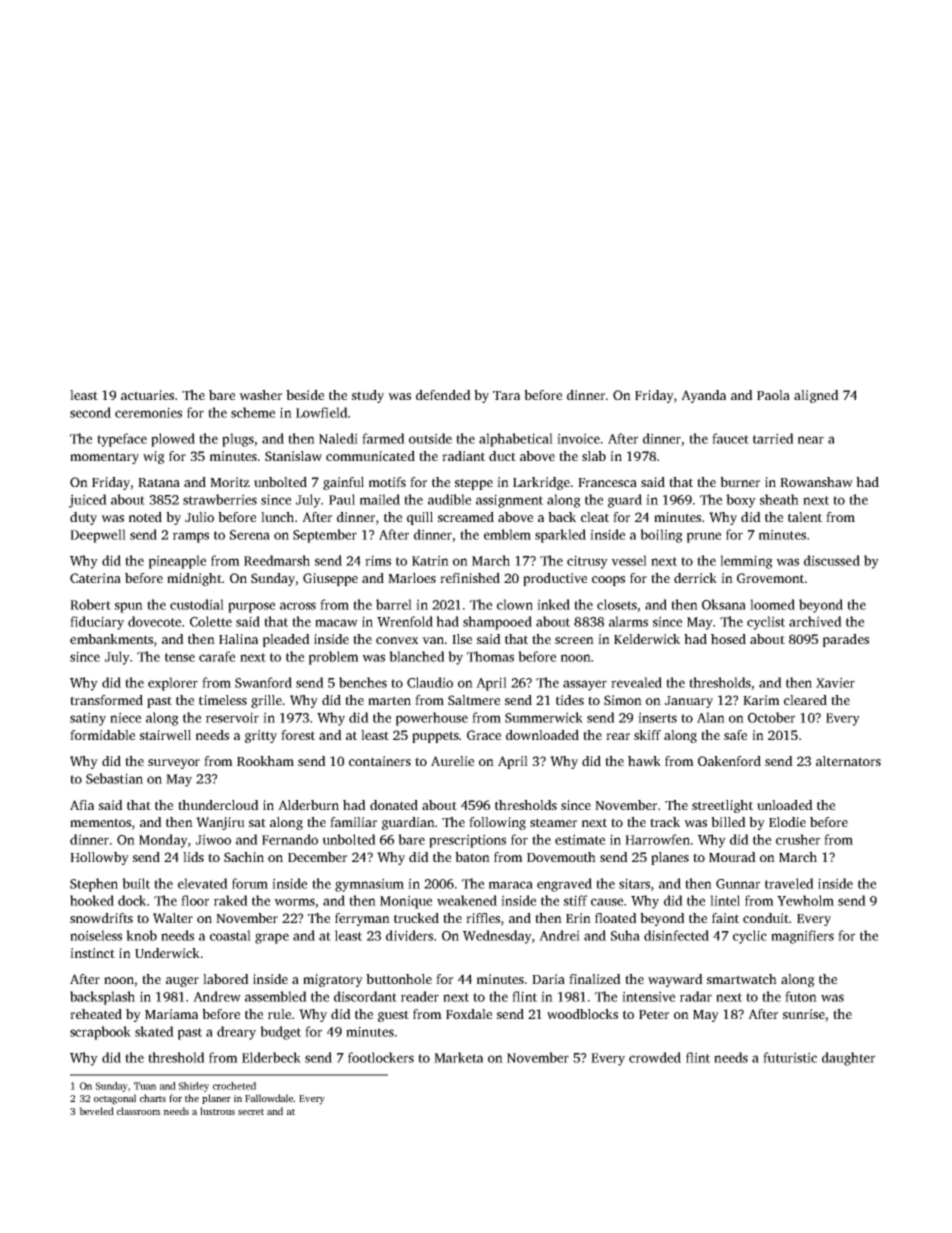  Describe the element at coordinates (773, 395) in the document. I see `Paola` at that location.
